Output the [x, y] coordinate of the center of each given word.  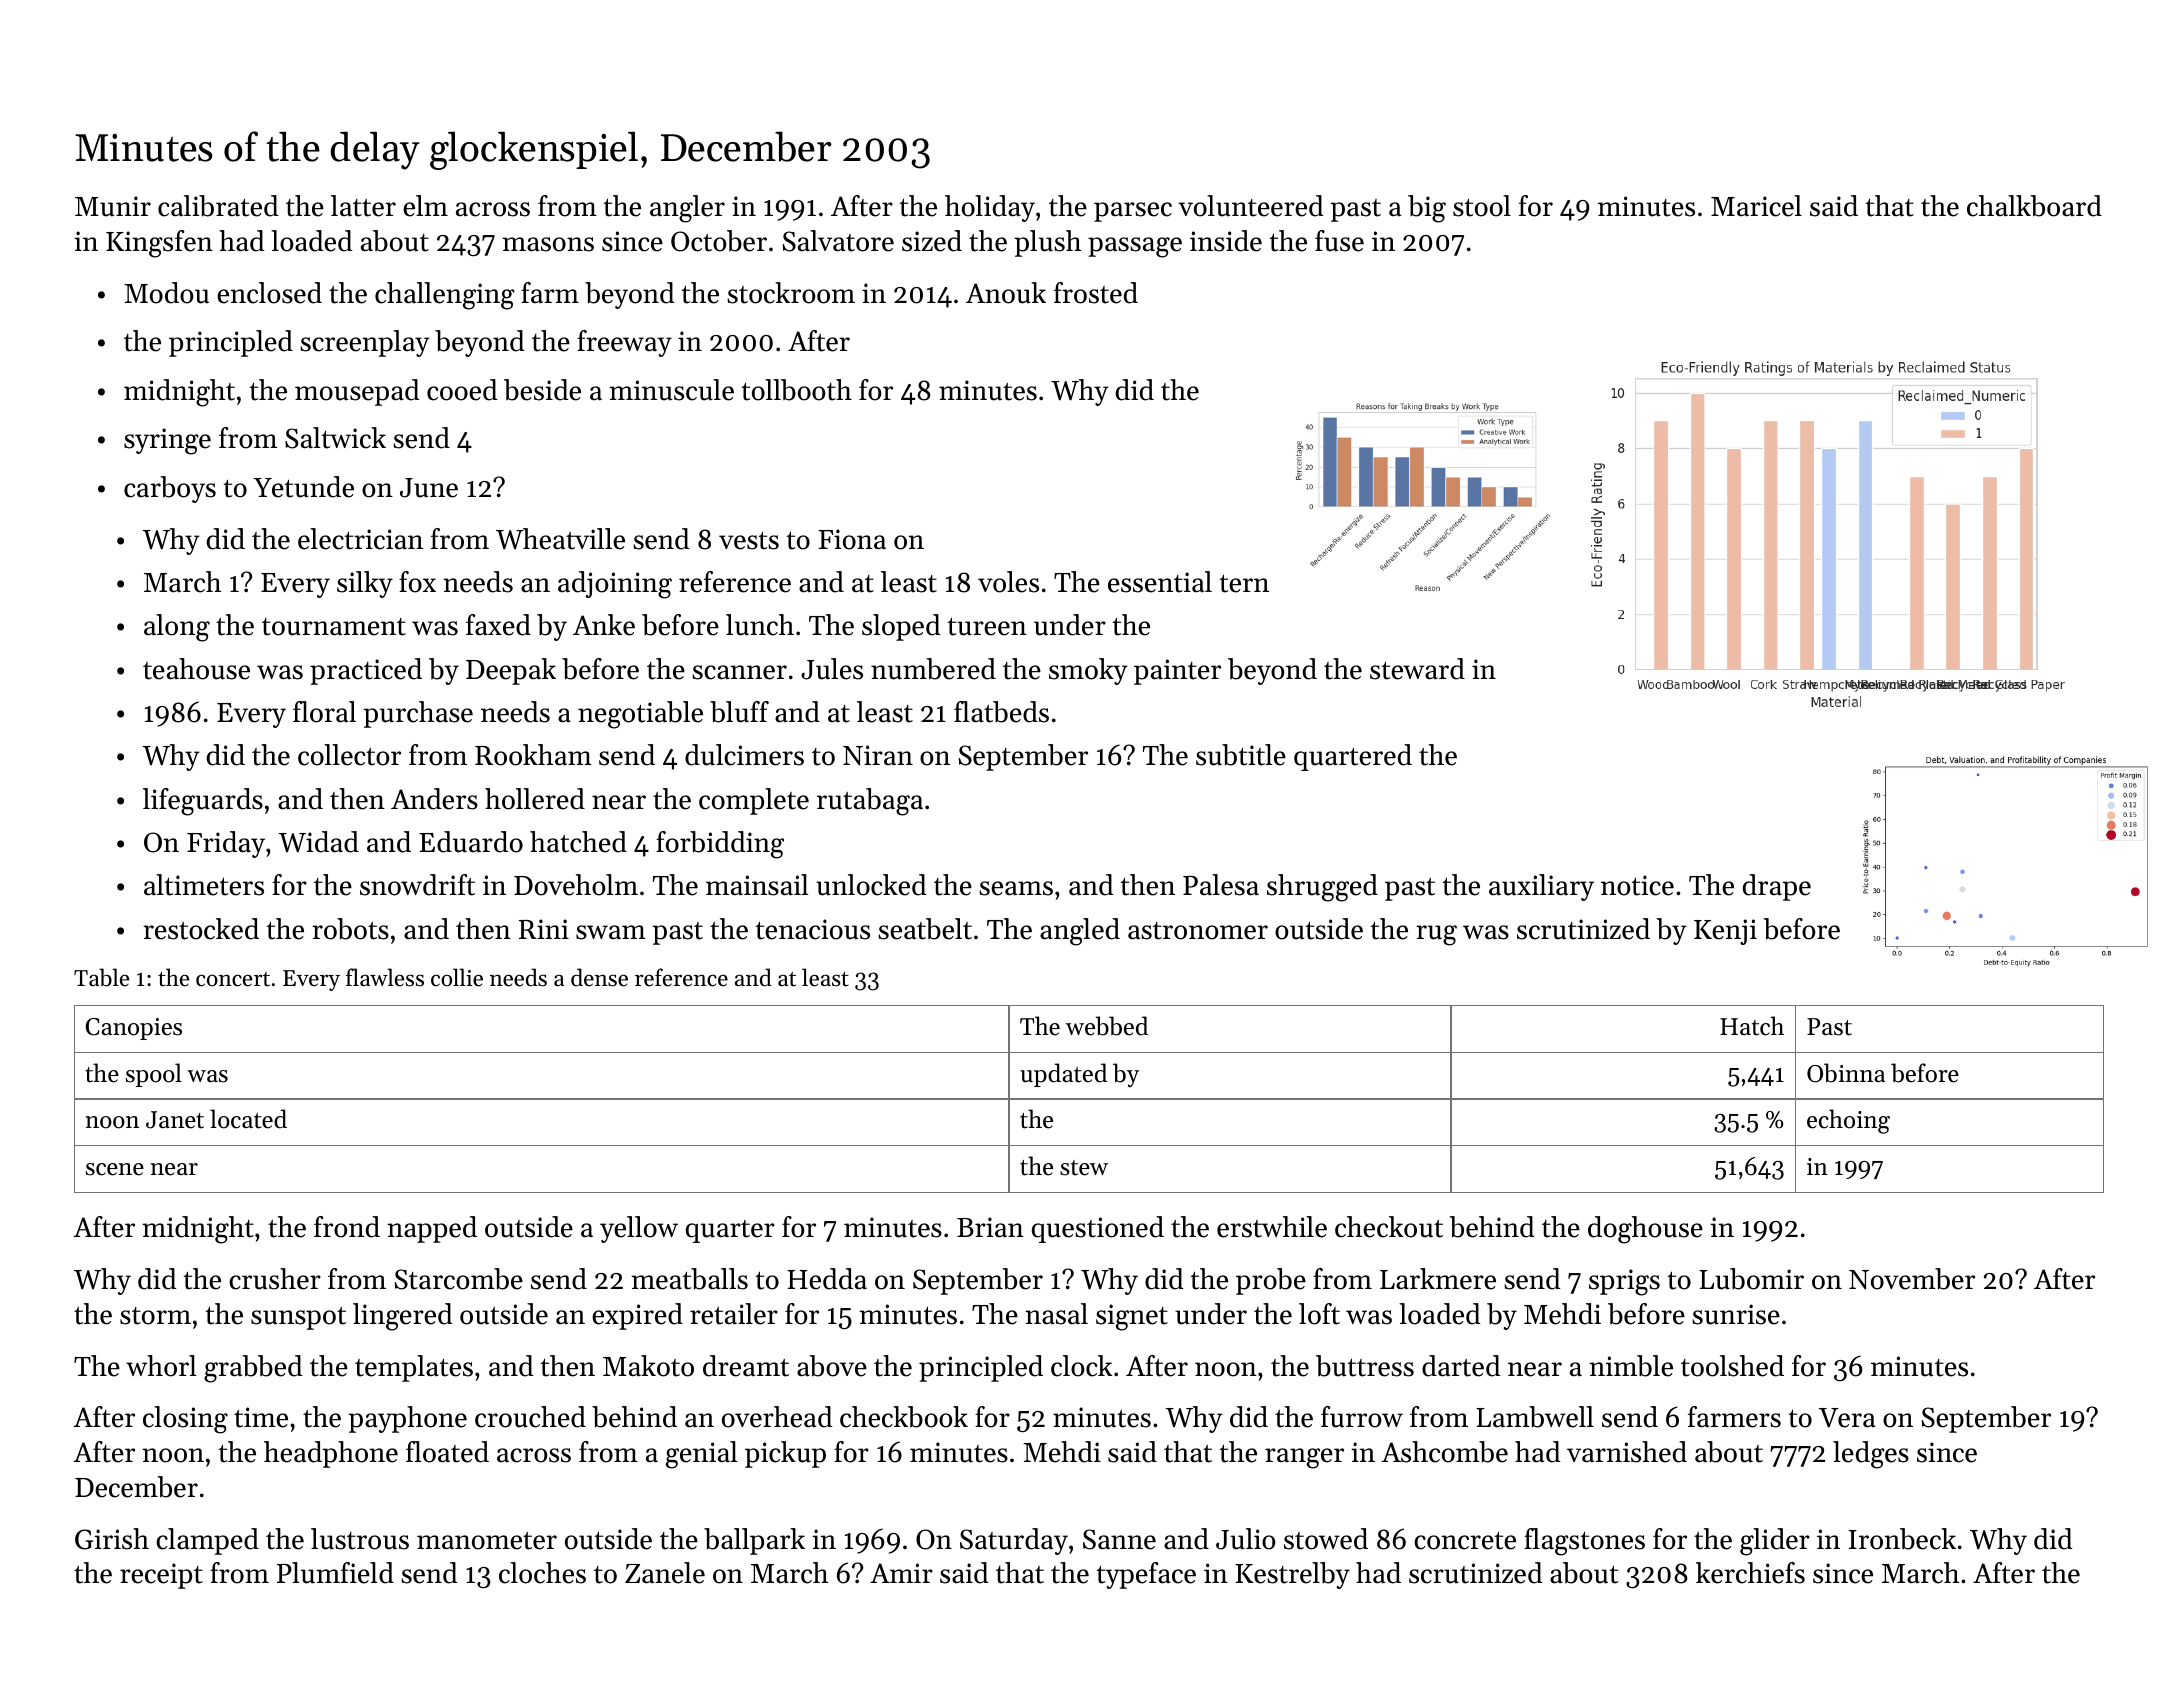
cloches [542, 1573]
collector [349, 755]
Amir [901, 1573]
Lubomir [1751, 1279]
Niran [878, 755]
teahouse [196, 669]
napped [432, 1229]
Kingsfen [159, 244]
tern [1244, 583]
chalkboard [2034, 206]
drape [1777, 887]
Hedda [827, 1279]
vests [749, 540]
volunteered [1250, 206]
